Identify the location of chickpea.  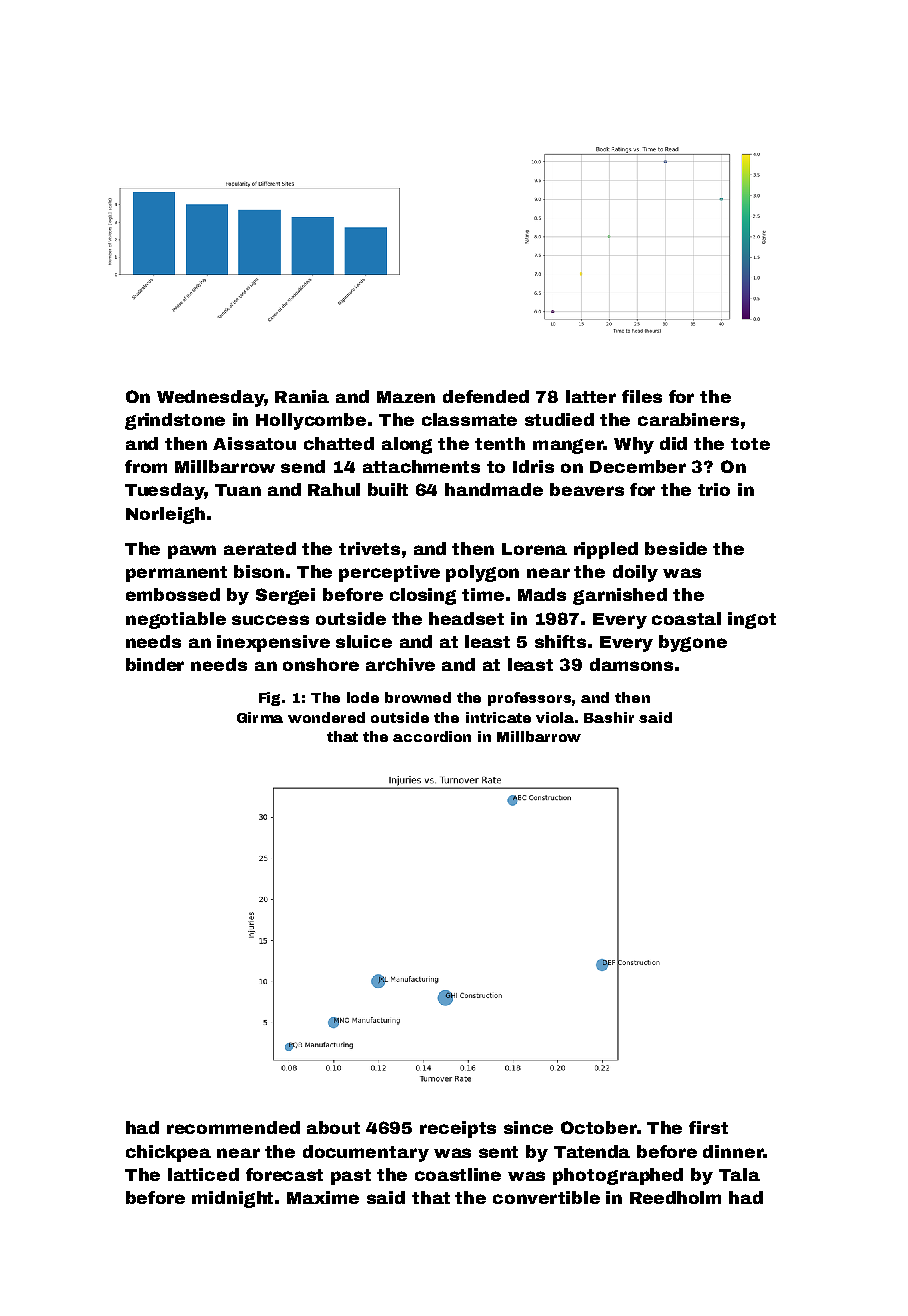
(168, 1153).
